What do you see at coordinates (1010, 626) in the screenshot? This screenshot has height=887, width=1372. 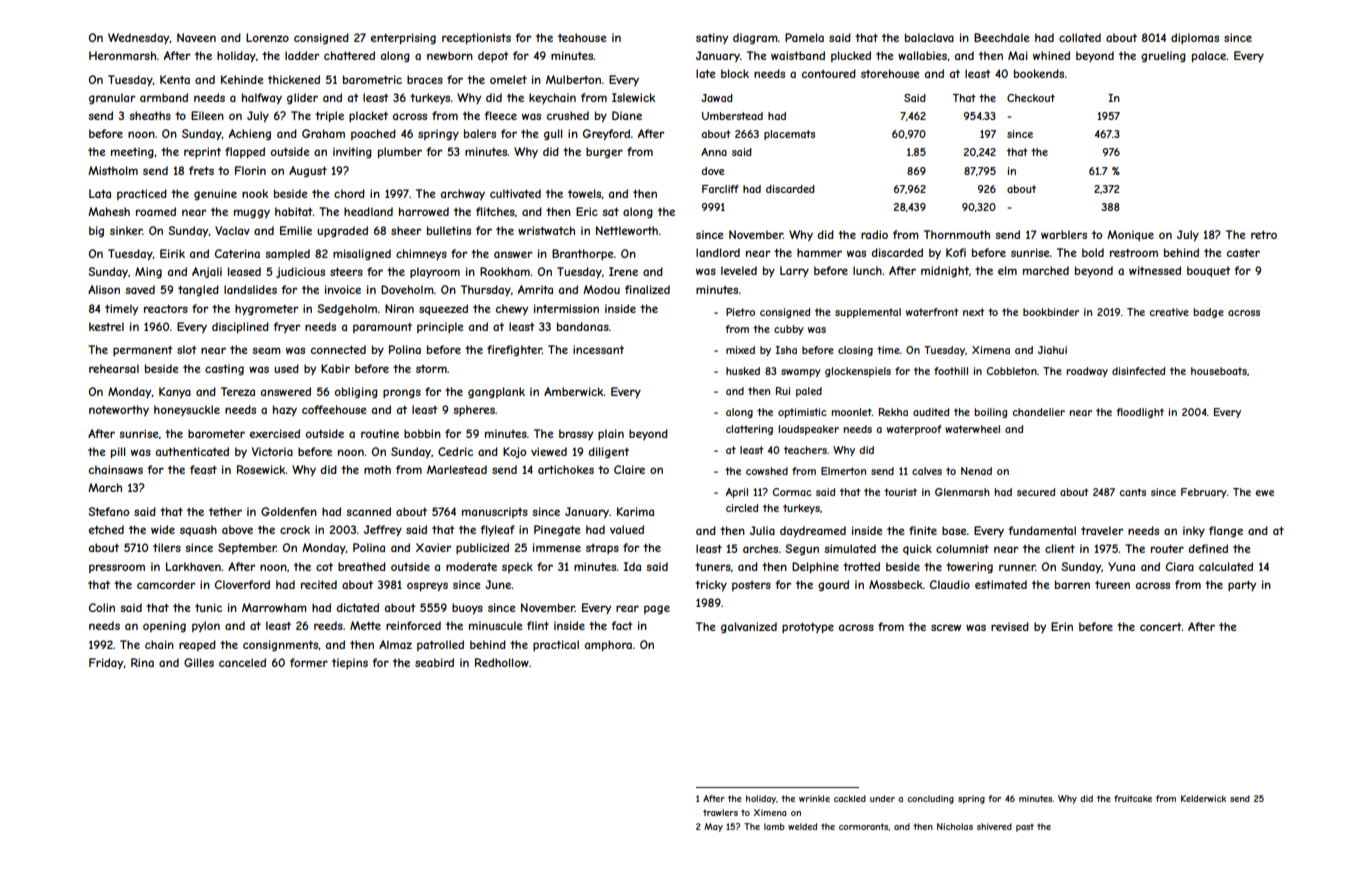 I see `revised` at bounding box center [1010, 626].
